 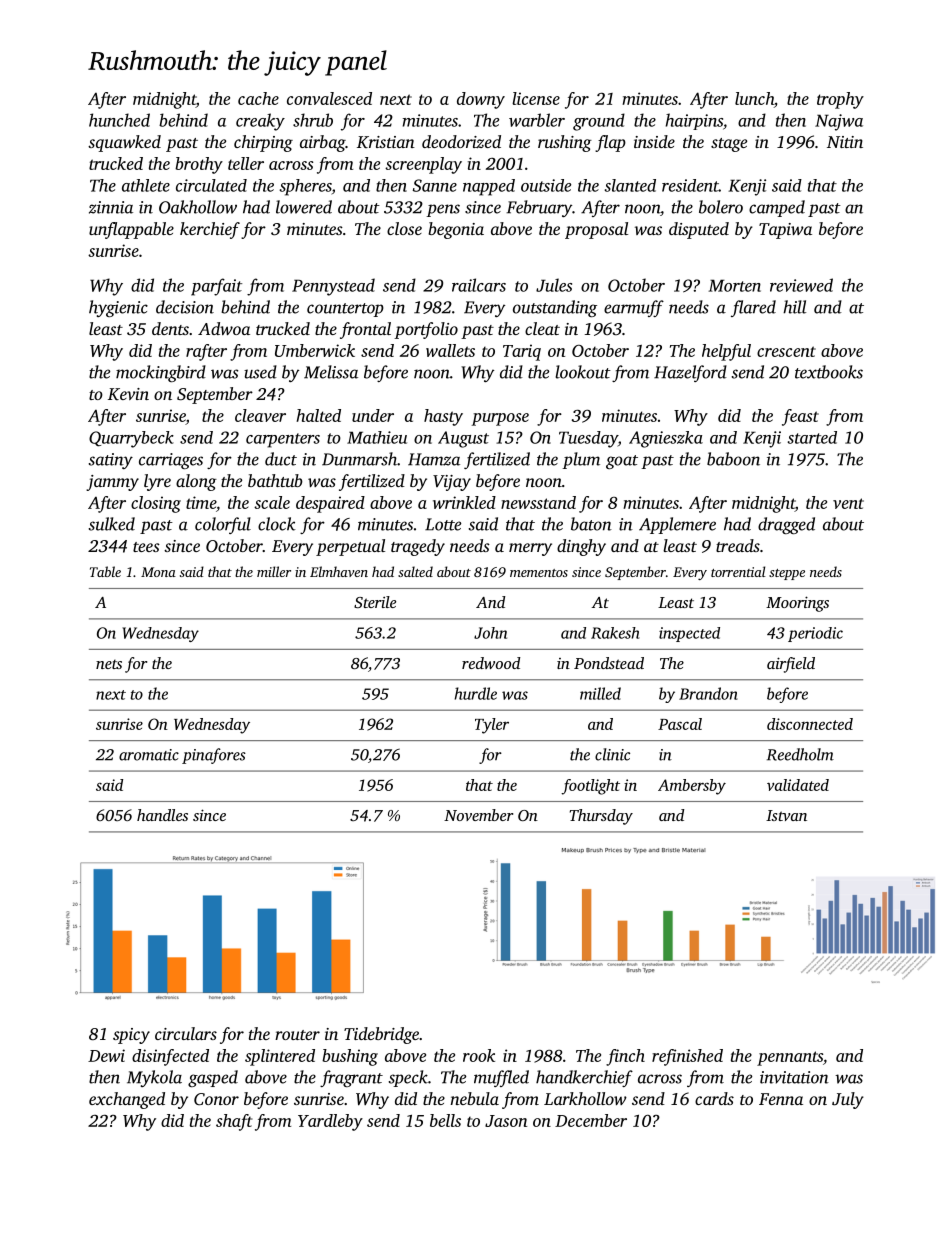 I want to click on portfolio, so click(x=426, y=330).
